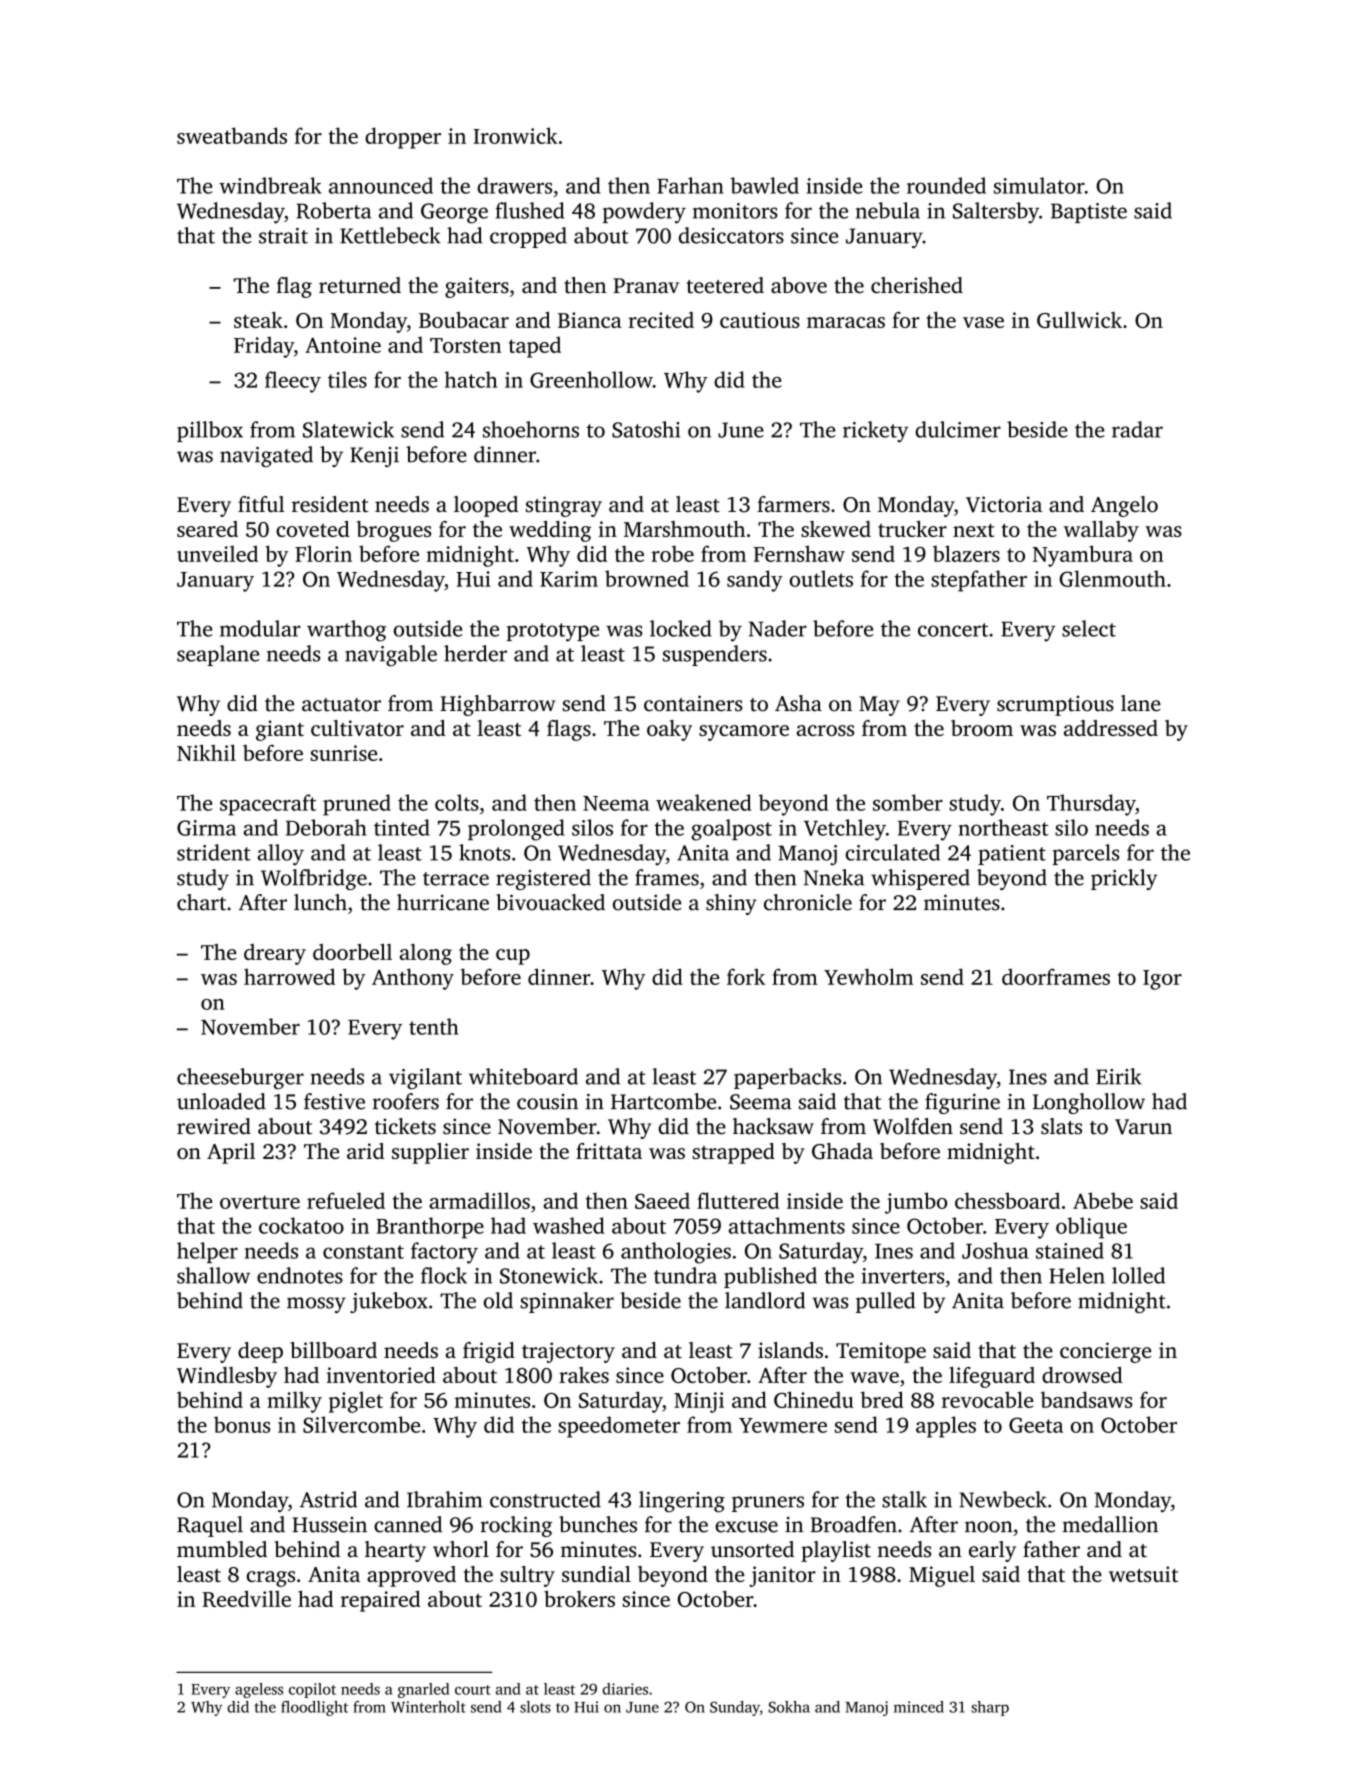 The width and height of the page is (1370, 1773). What do you see at coordinates (699, 1402) in the page?
I see `Minji` at bounding box center [699, 1402].
